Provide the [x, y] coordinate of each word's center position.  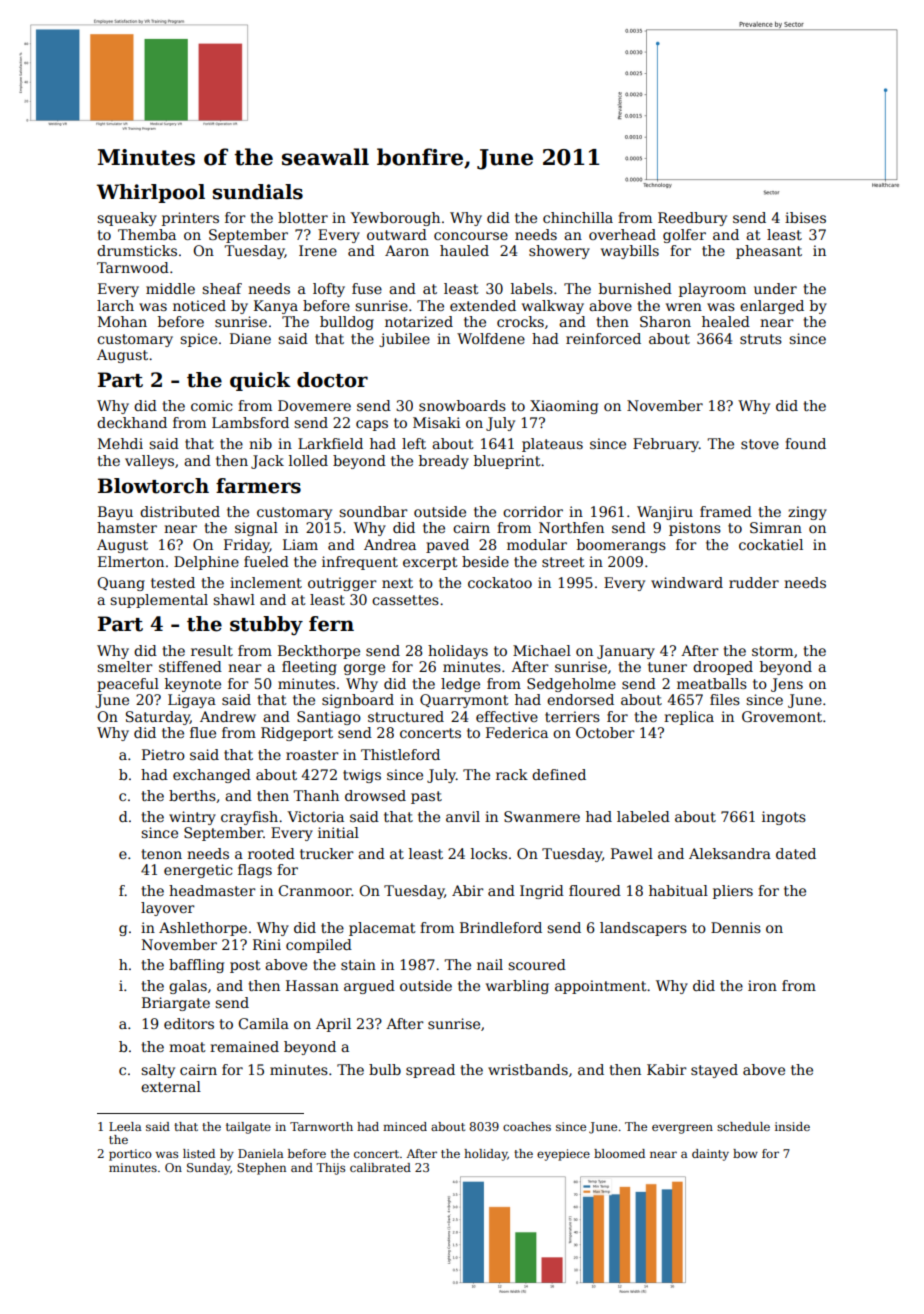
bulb [385, 1069]
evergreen [682, 1129]
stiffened [190, 666]
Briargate [176, 1004]
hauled [464, 250]
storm [772, 651]
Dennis [736, 927]
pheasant [769, 252]
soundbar [373, 511]
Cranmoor [314, 890]
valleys [149, 462]
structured [406, 716]
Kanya [276, 307]
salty [158, 1071]
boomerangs [621, 546]
